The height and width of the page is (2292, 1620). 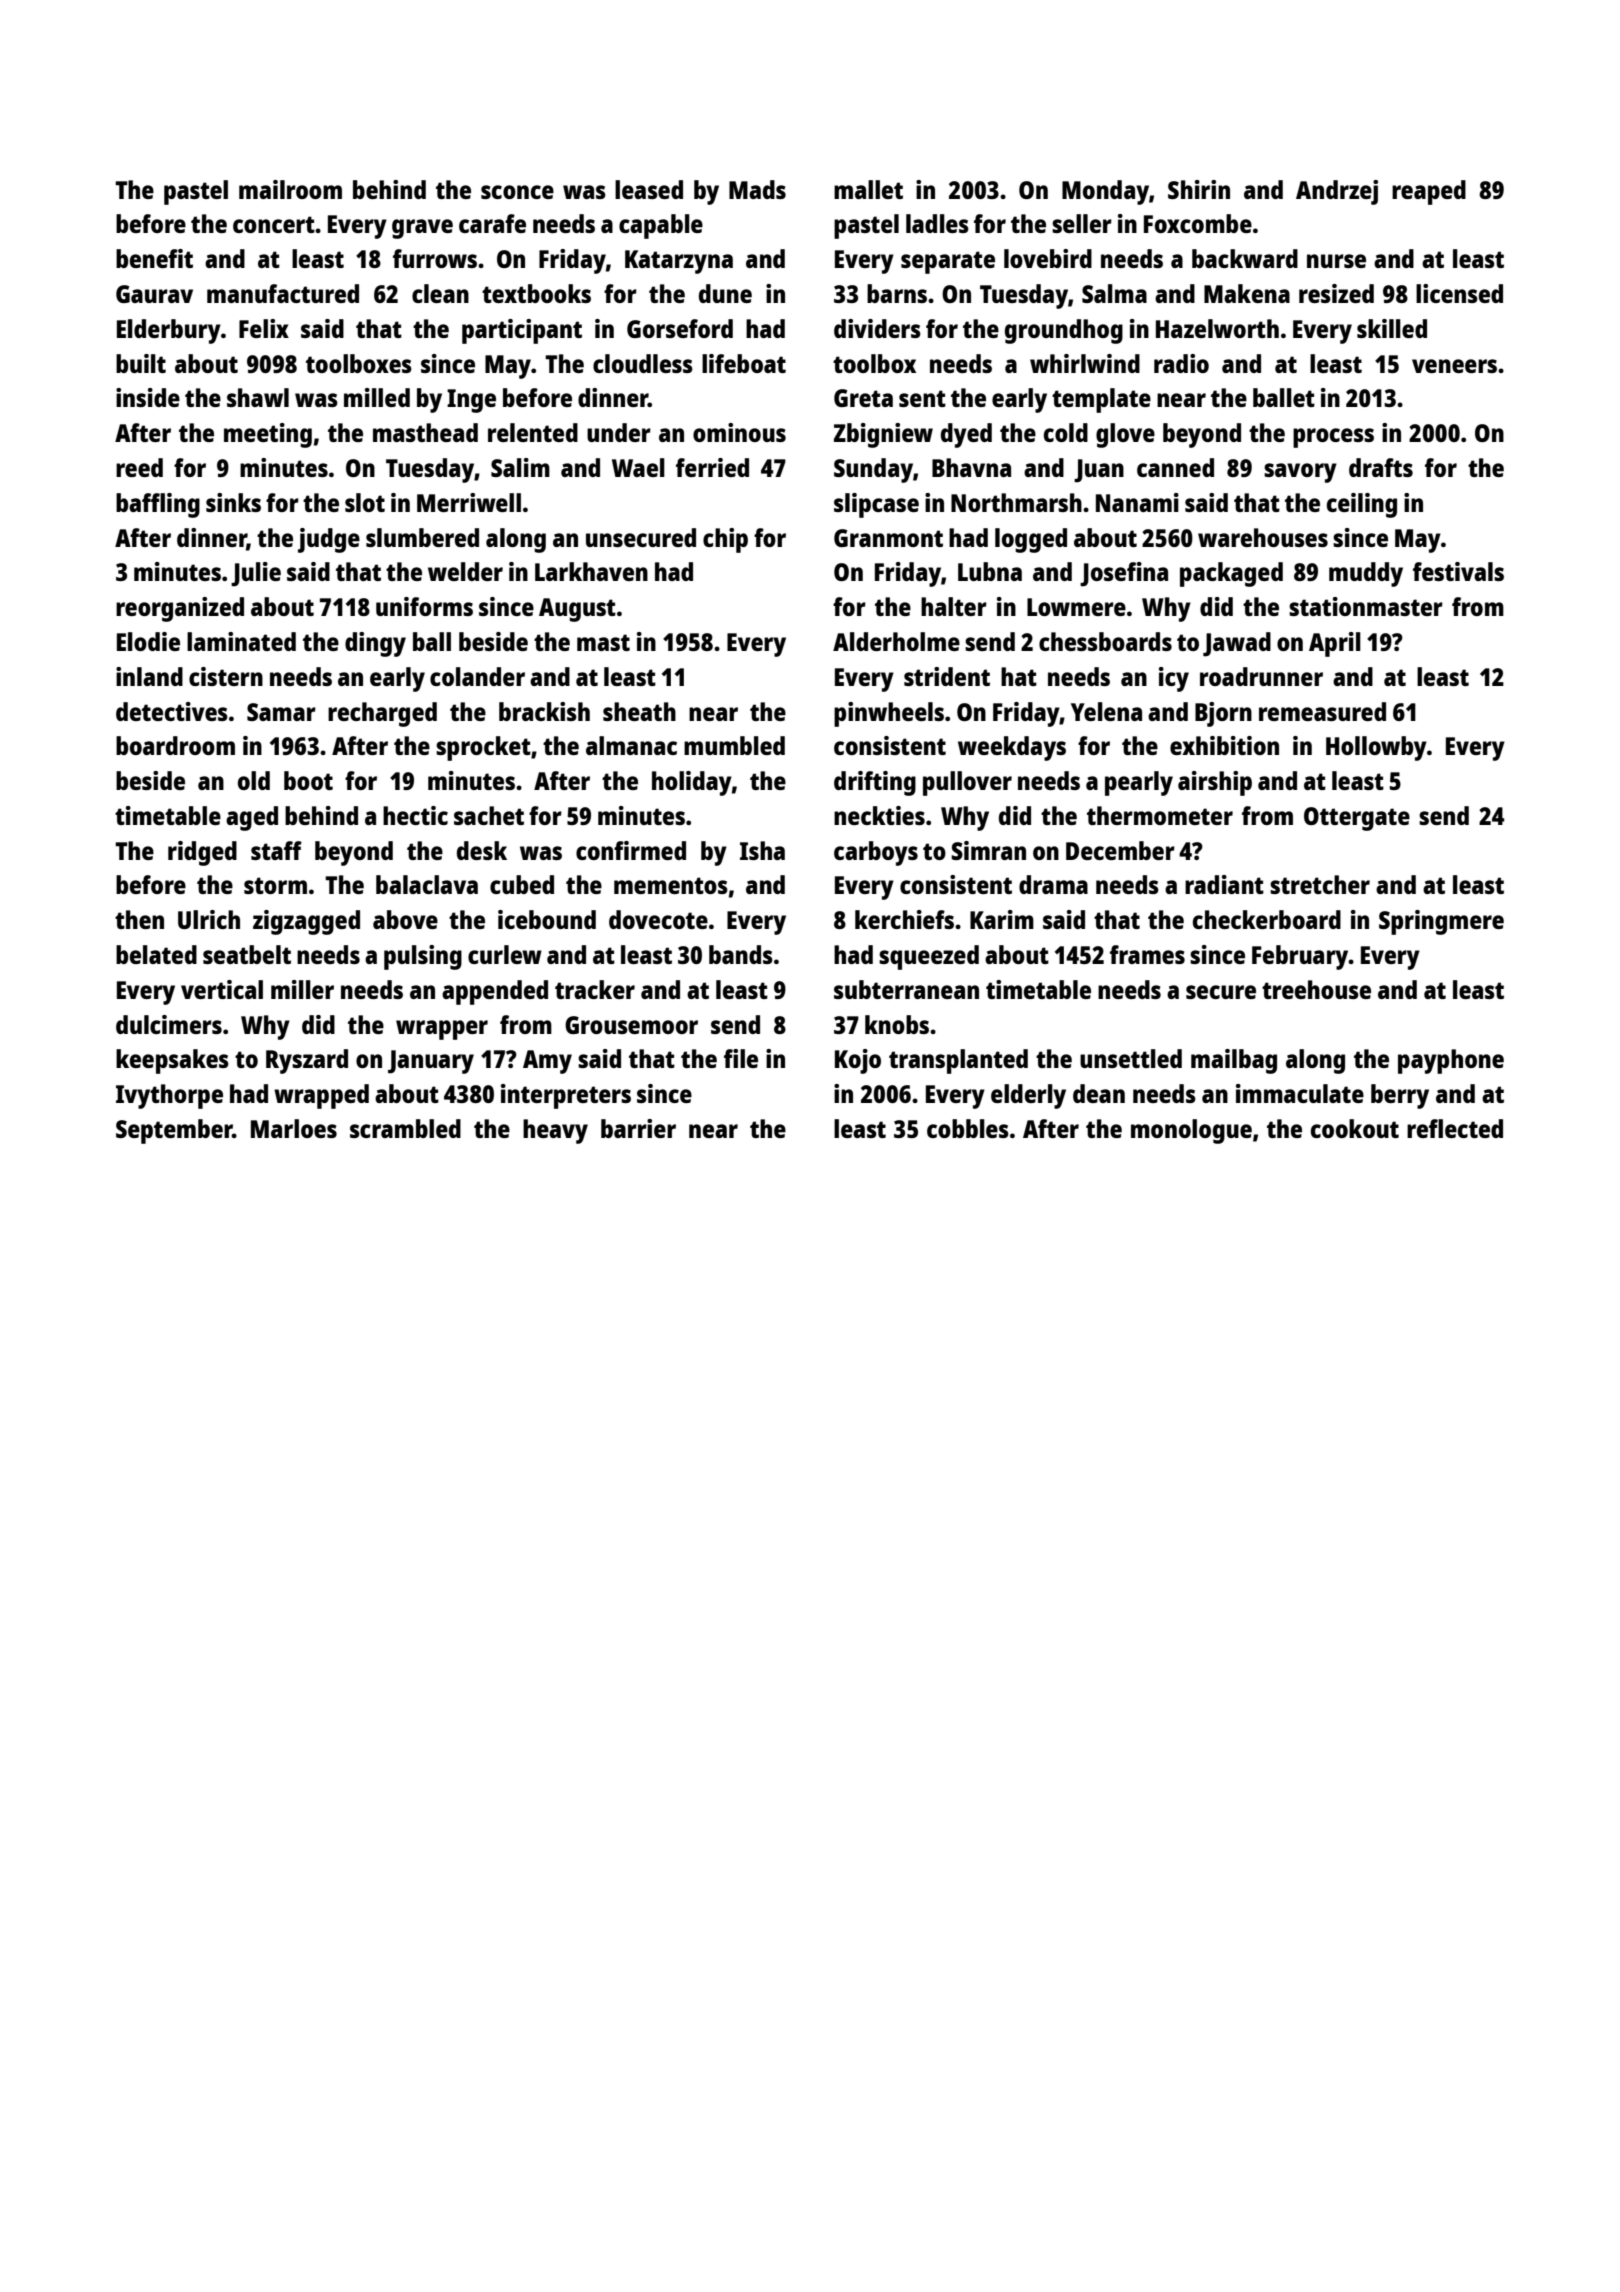 I want to click on then, so click(x=139, y=919).
